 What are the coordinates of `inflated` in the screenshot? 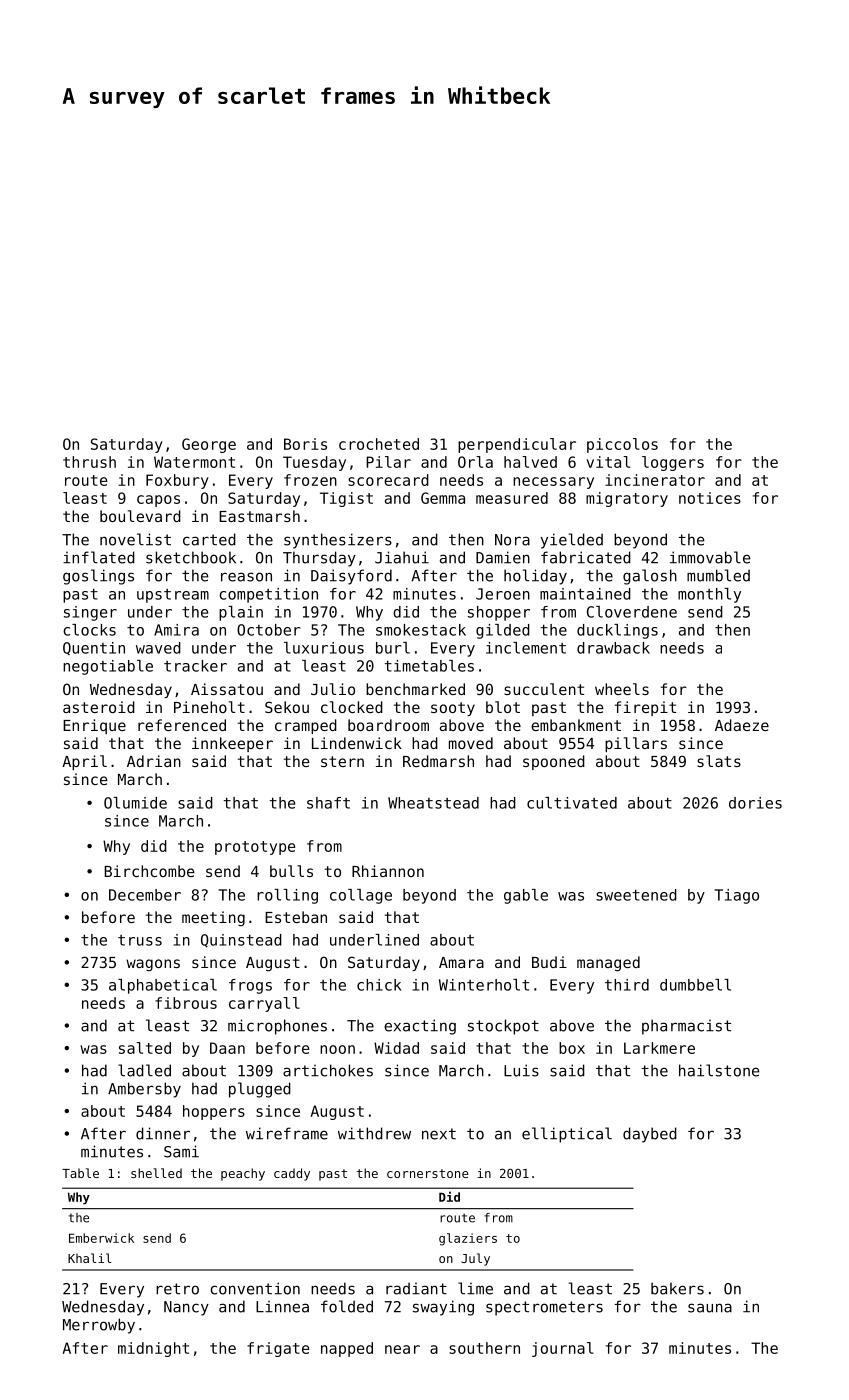 It's located at (99, 557).
